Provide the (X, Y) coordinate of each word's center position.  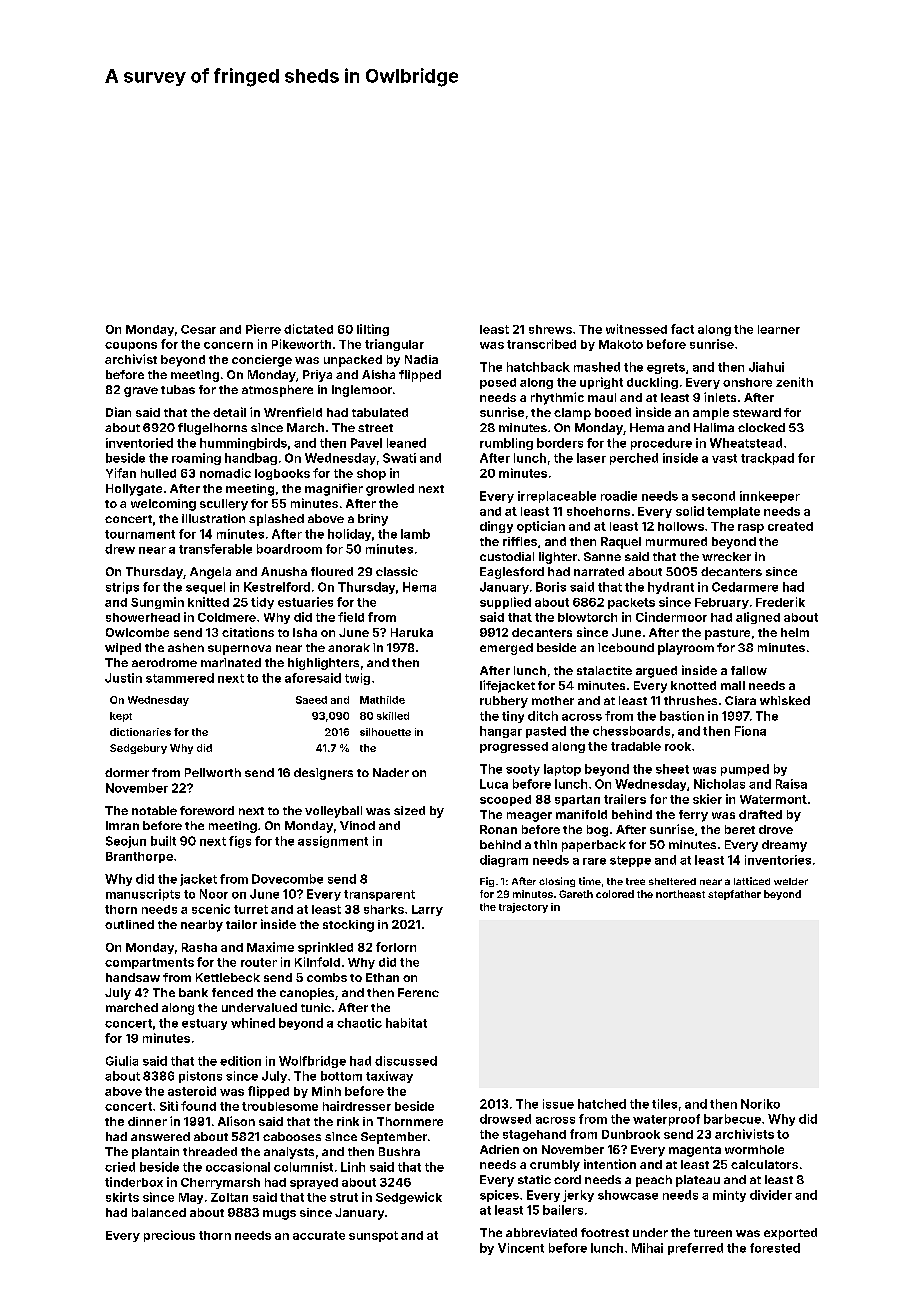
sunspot (373, 1236)
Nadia (421, 359)
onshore (747, 382)
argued (656, 672)
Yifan (121, 473)
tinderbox (134, 1182)
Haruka (412, 632)
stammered (180, 678)
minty (729, 1196)
